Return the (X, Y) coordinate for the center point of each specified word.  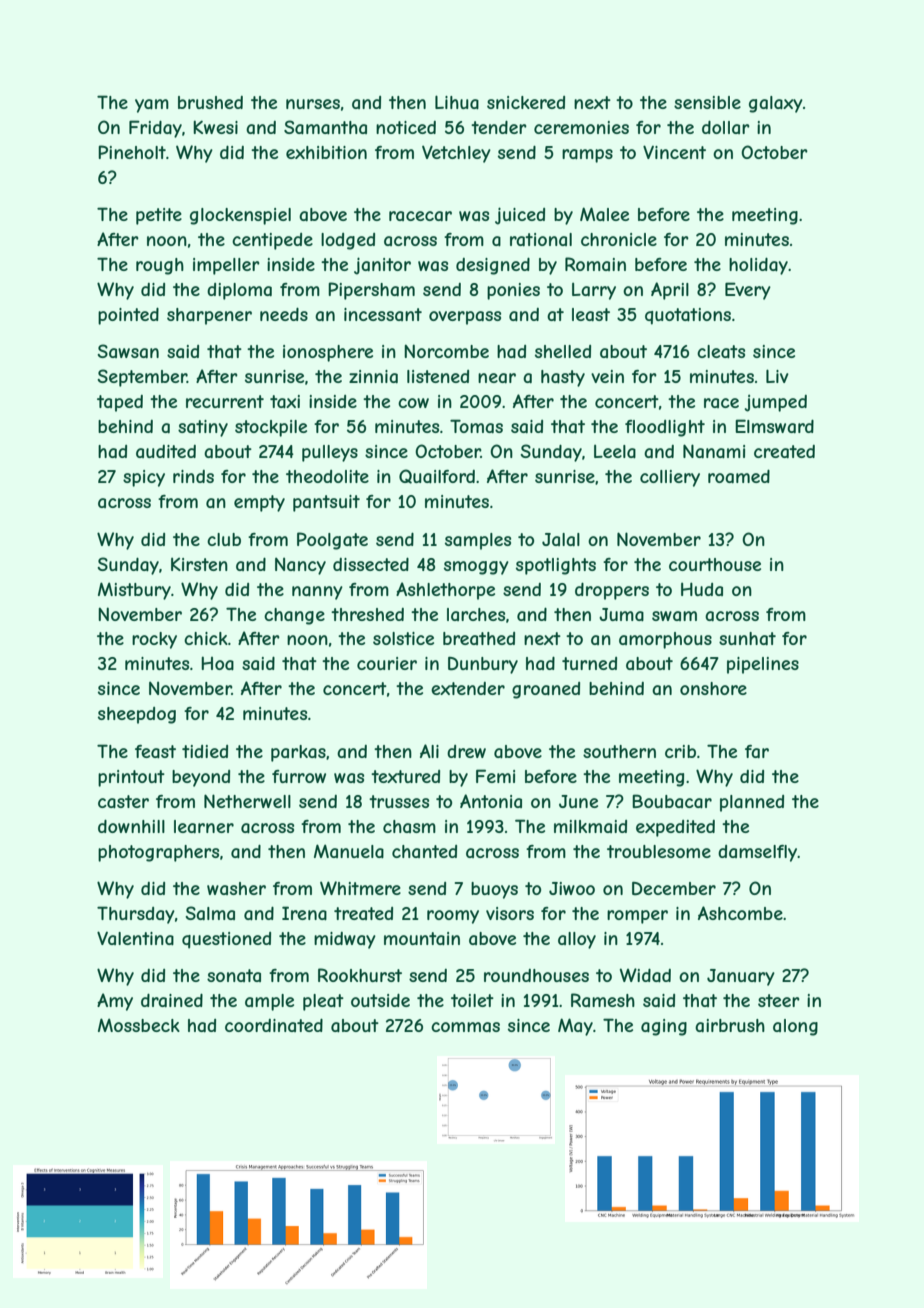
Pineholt (132, 152)
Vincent (674, 152)
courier (387, 663)
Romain (595, 264)
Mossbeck (139, 1025)
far (757, 751)
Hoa (217, 663)
